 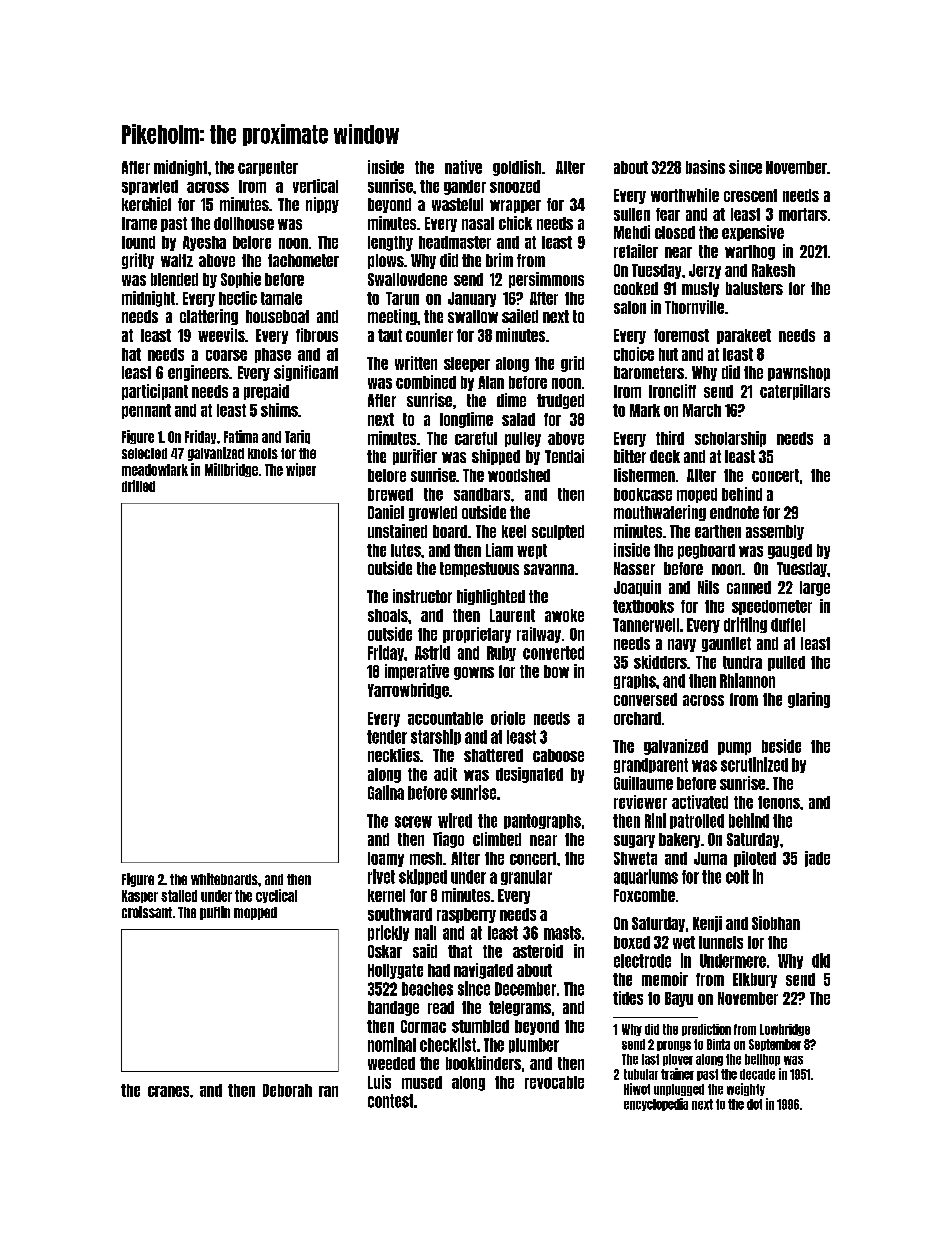 I want to click on adit, so click(x=445, y=774).
